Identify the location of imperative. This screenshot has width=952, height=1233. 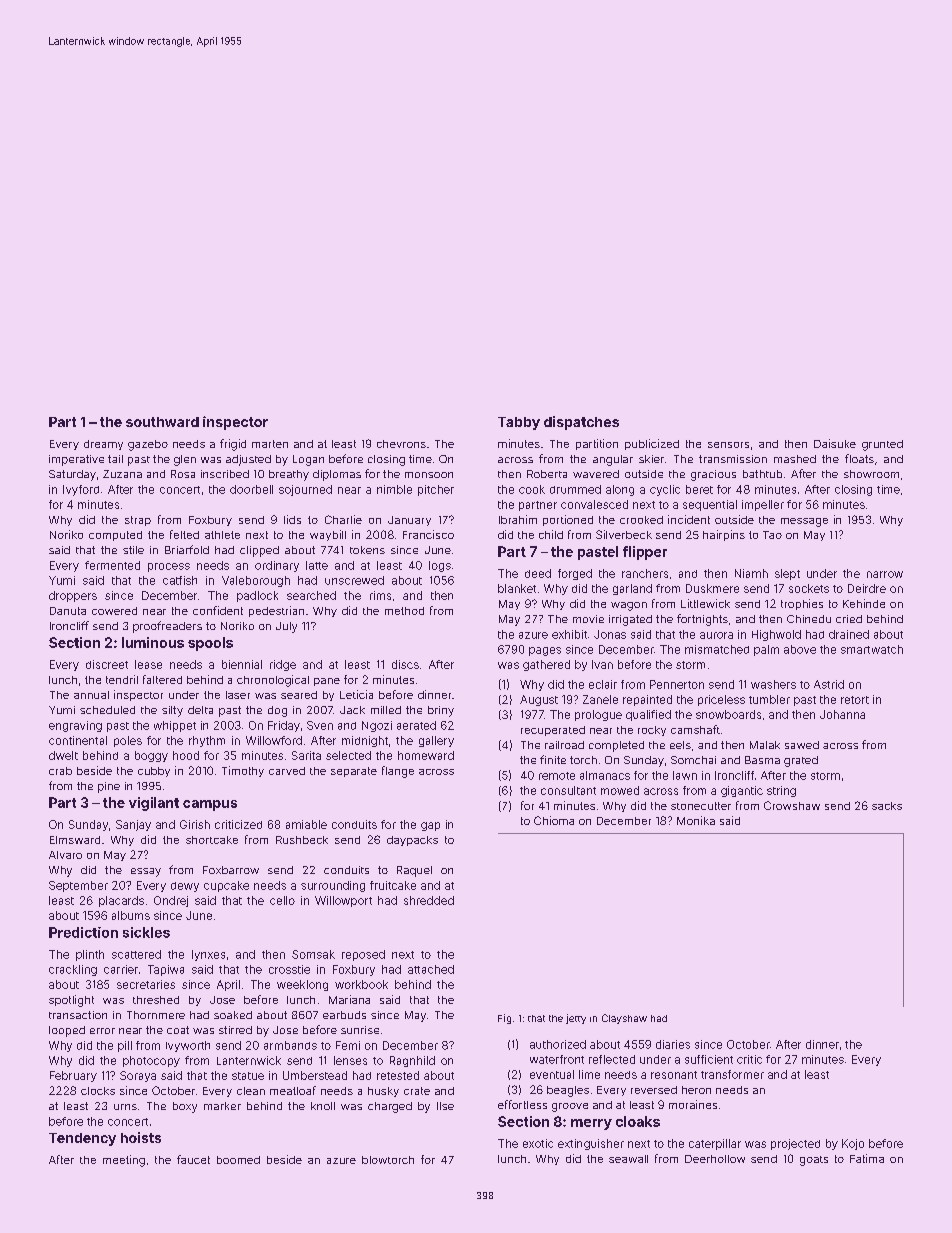
(76, 460).
